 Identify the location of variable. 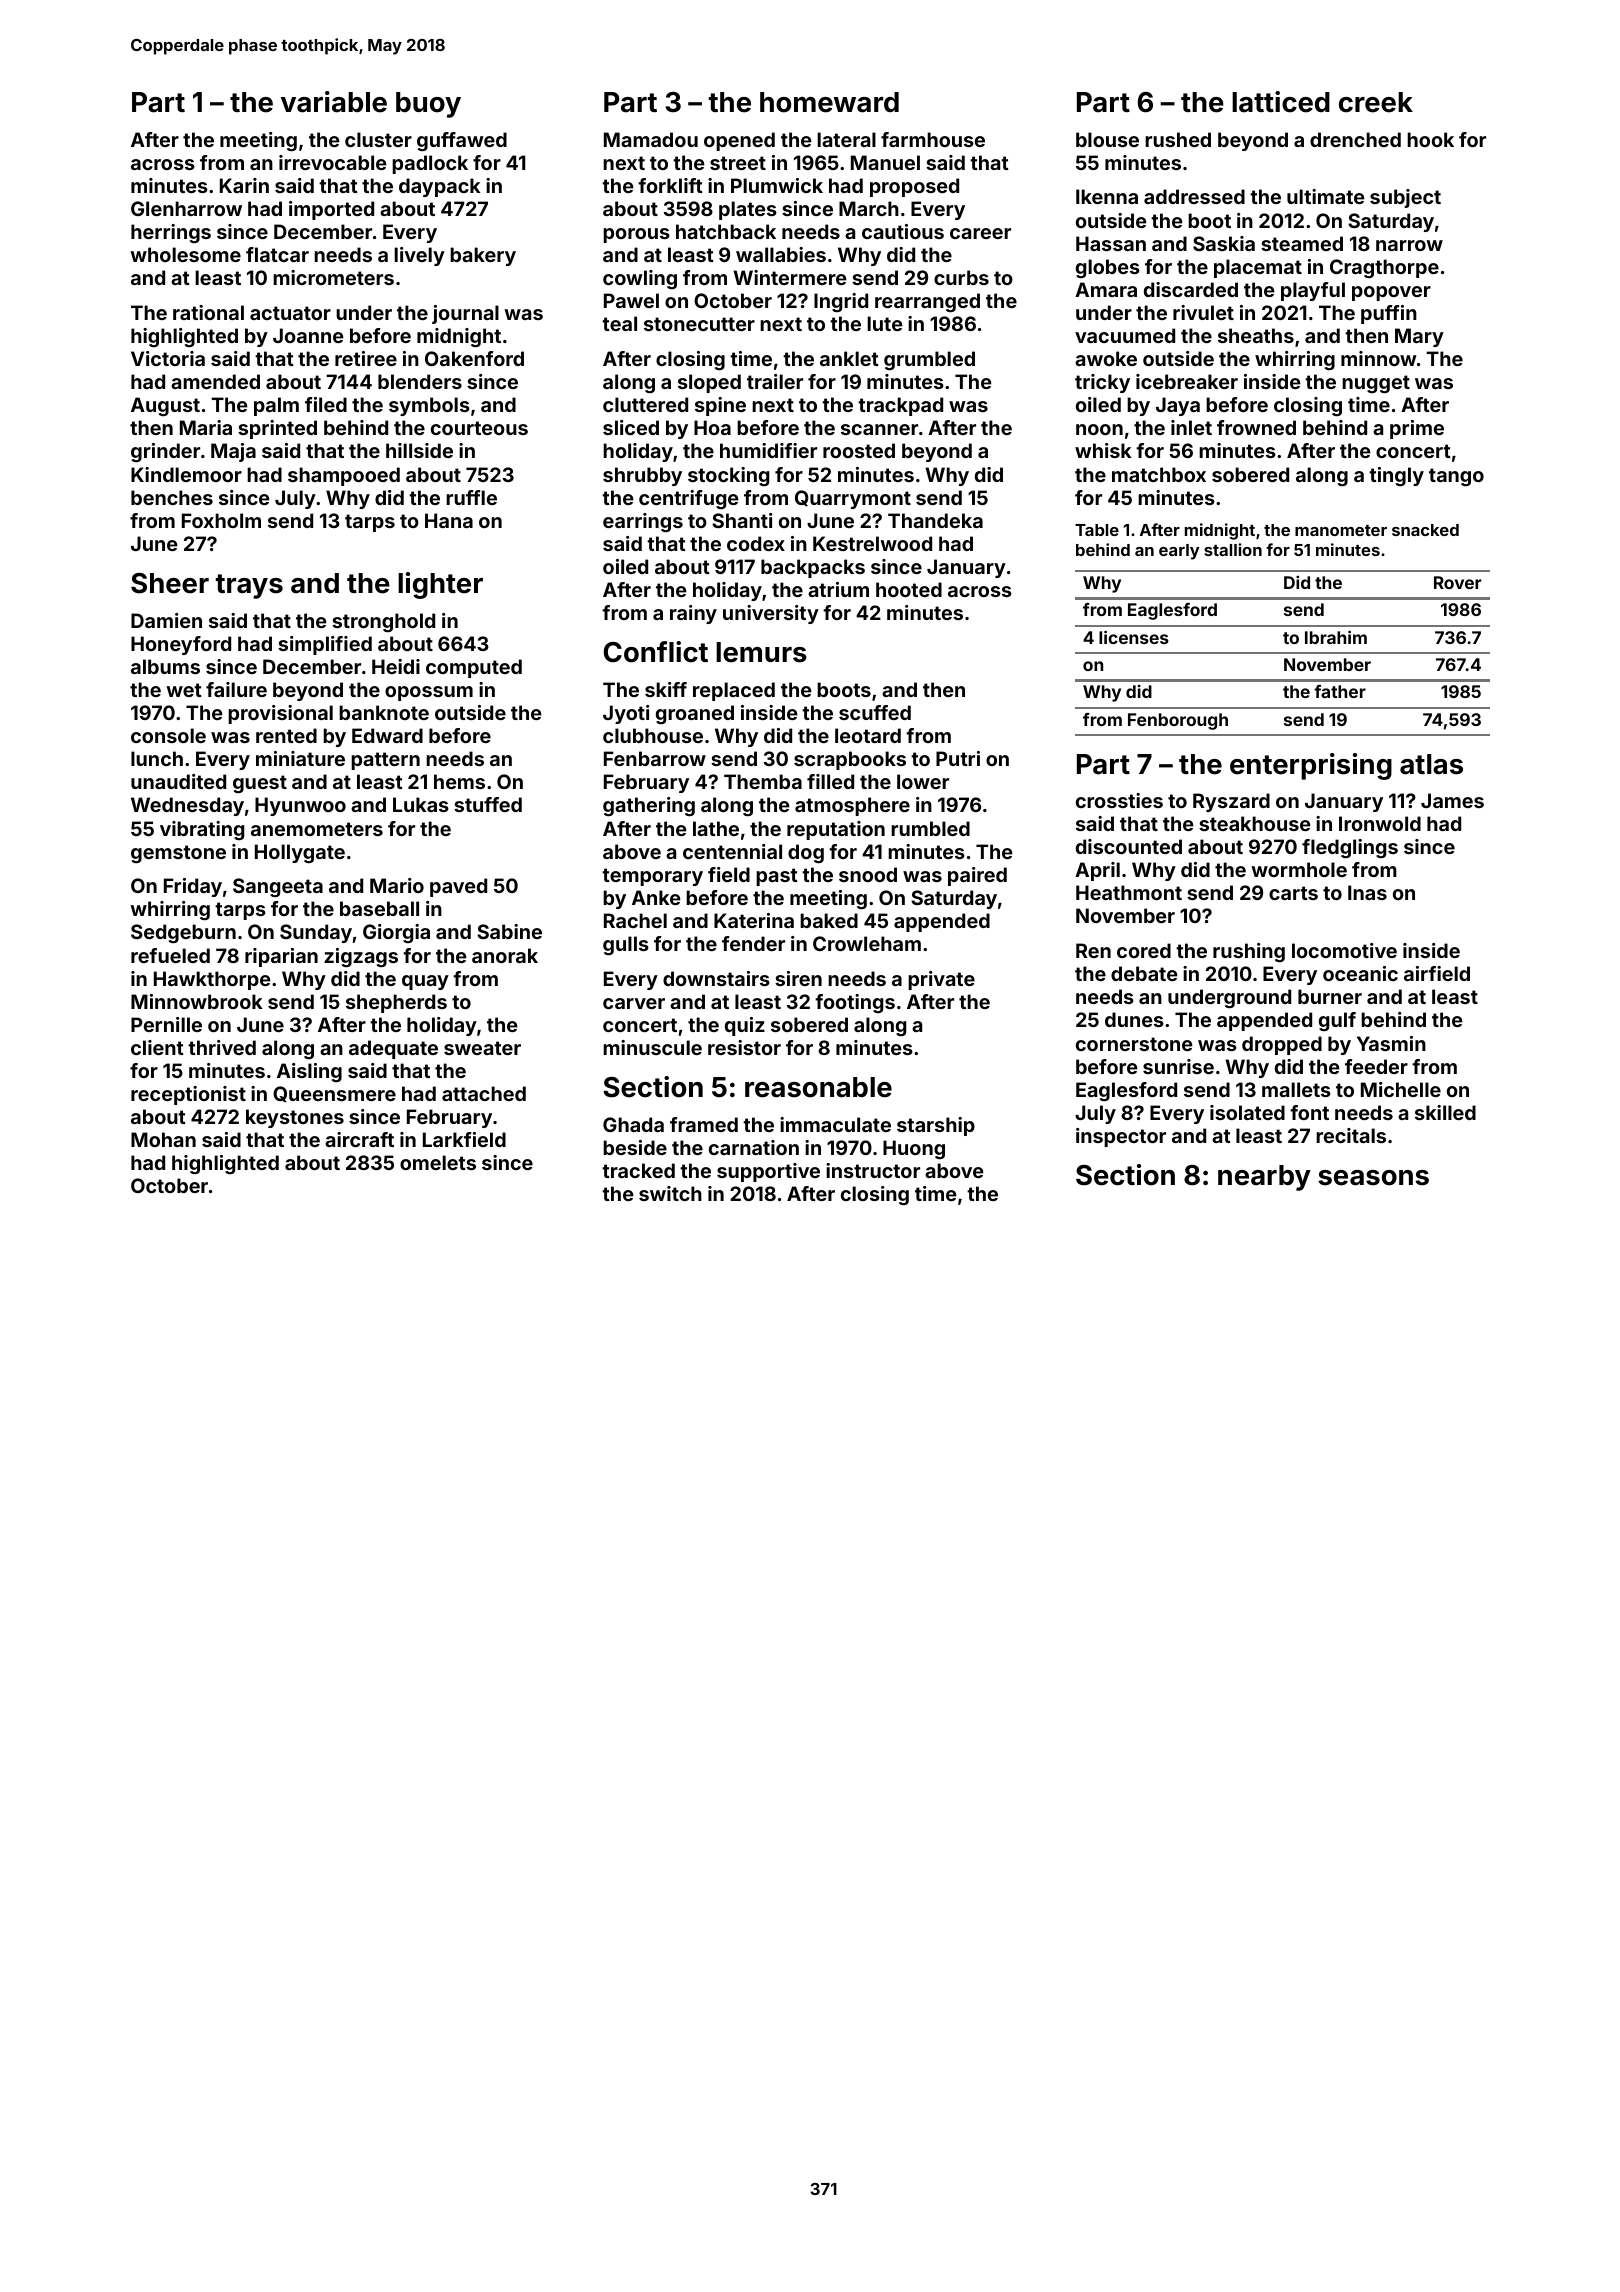
(334, 102).
